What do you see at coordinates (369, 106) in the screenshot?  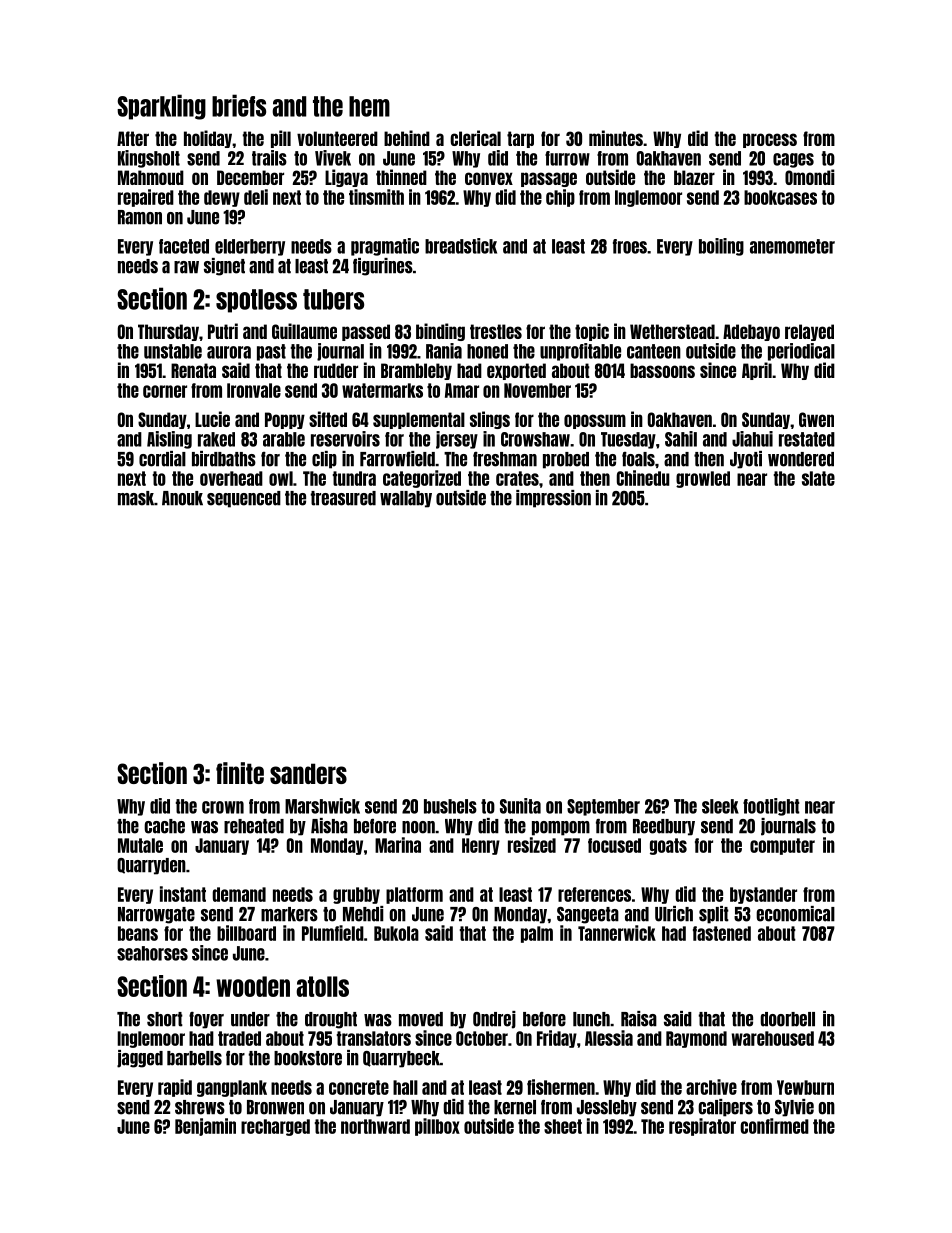 I see `hem` at bounding box center [369, 106].
